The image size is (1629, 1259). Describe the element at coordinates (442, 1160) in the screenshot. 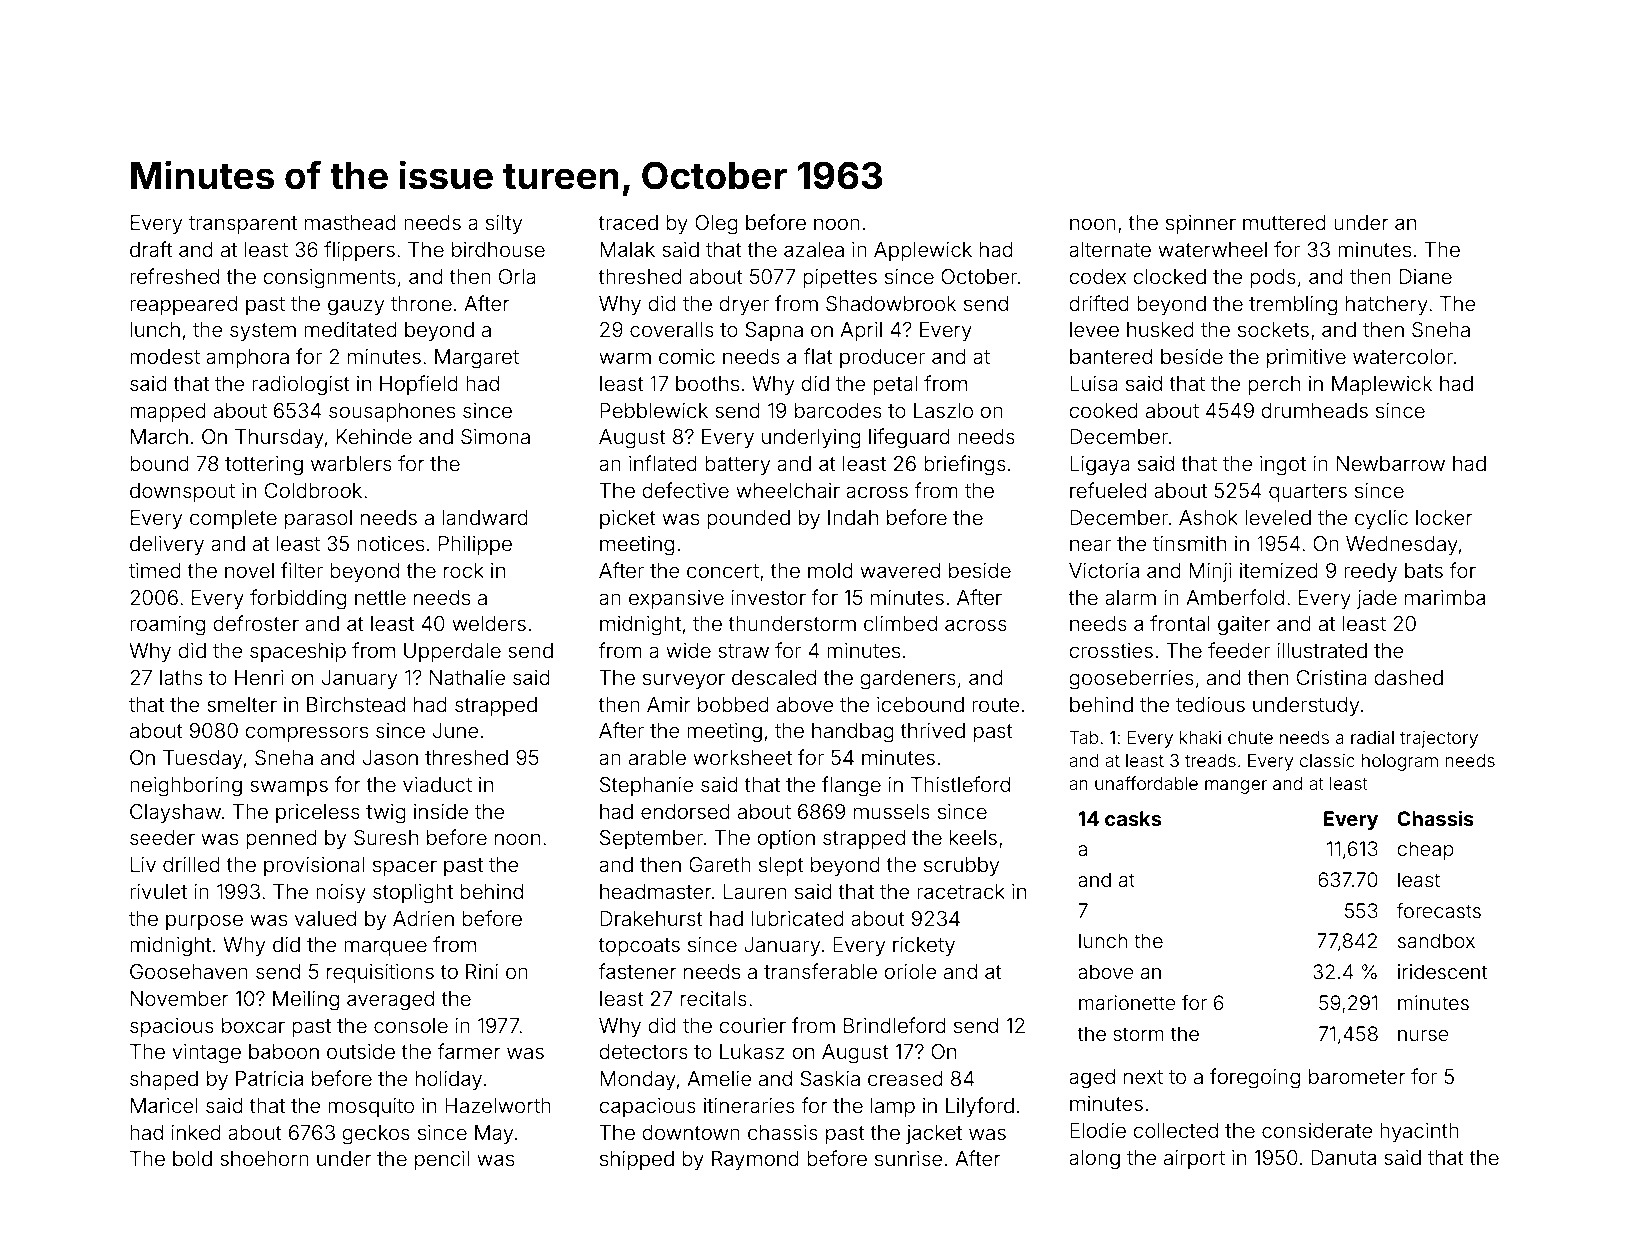

I see `pencil` at that location.
